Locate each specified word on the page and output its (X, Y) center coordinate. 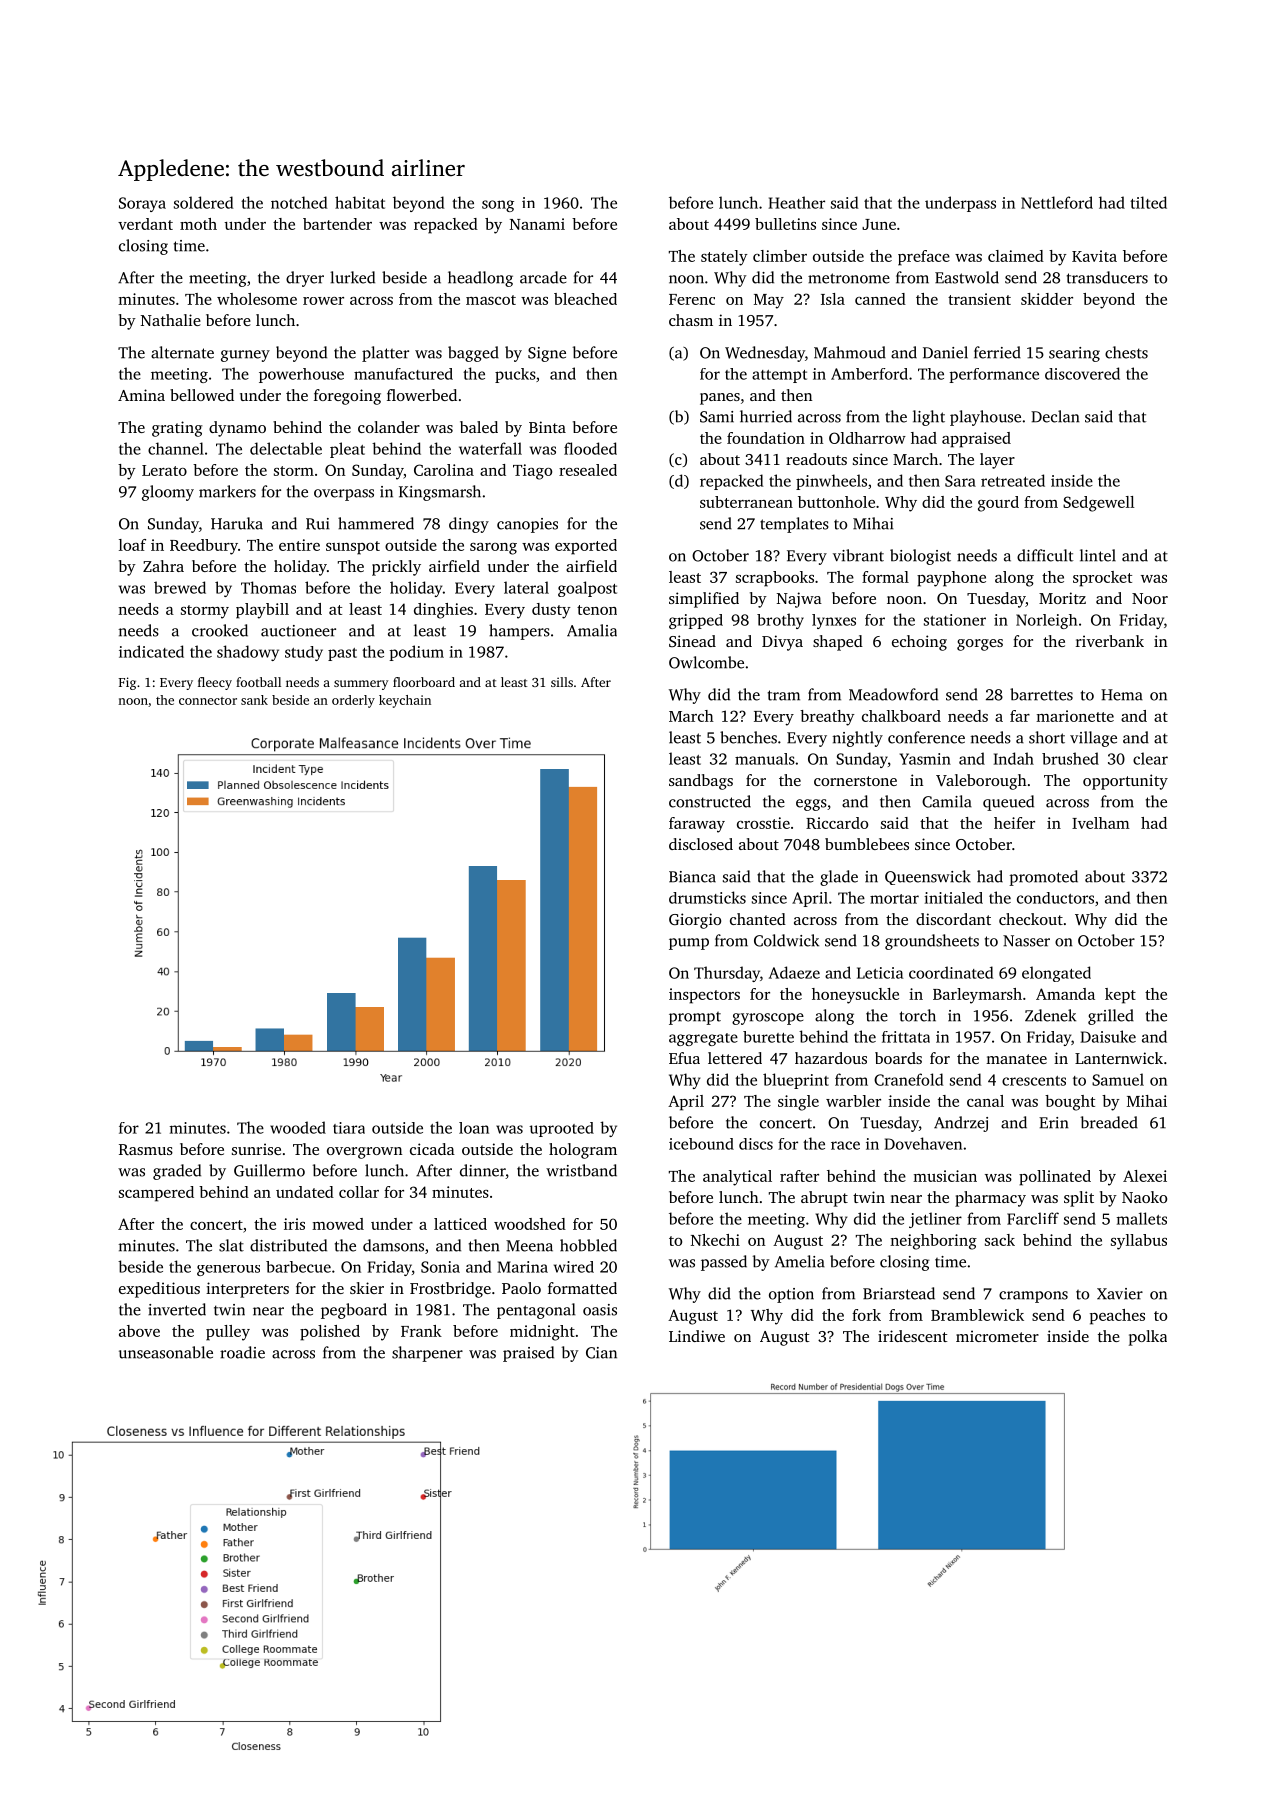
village (1093, 739)
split (1079, 1199)
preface (924, 258)
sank (254, 700)
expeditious (159, 1290)
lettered (735, 1058)
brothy (780, 621)
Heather (797, 202)
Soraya (142, 204)
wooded (298, 1127)
